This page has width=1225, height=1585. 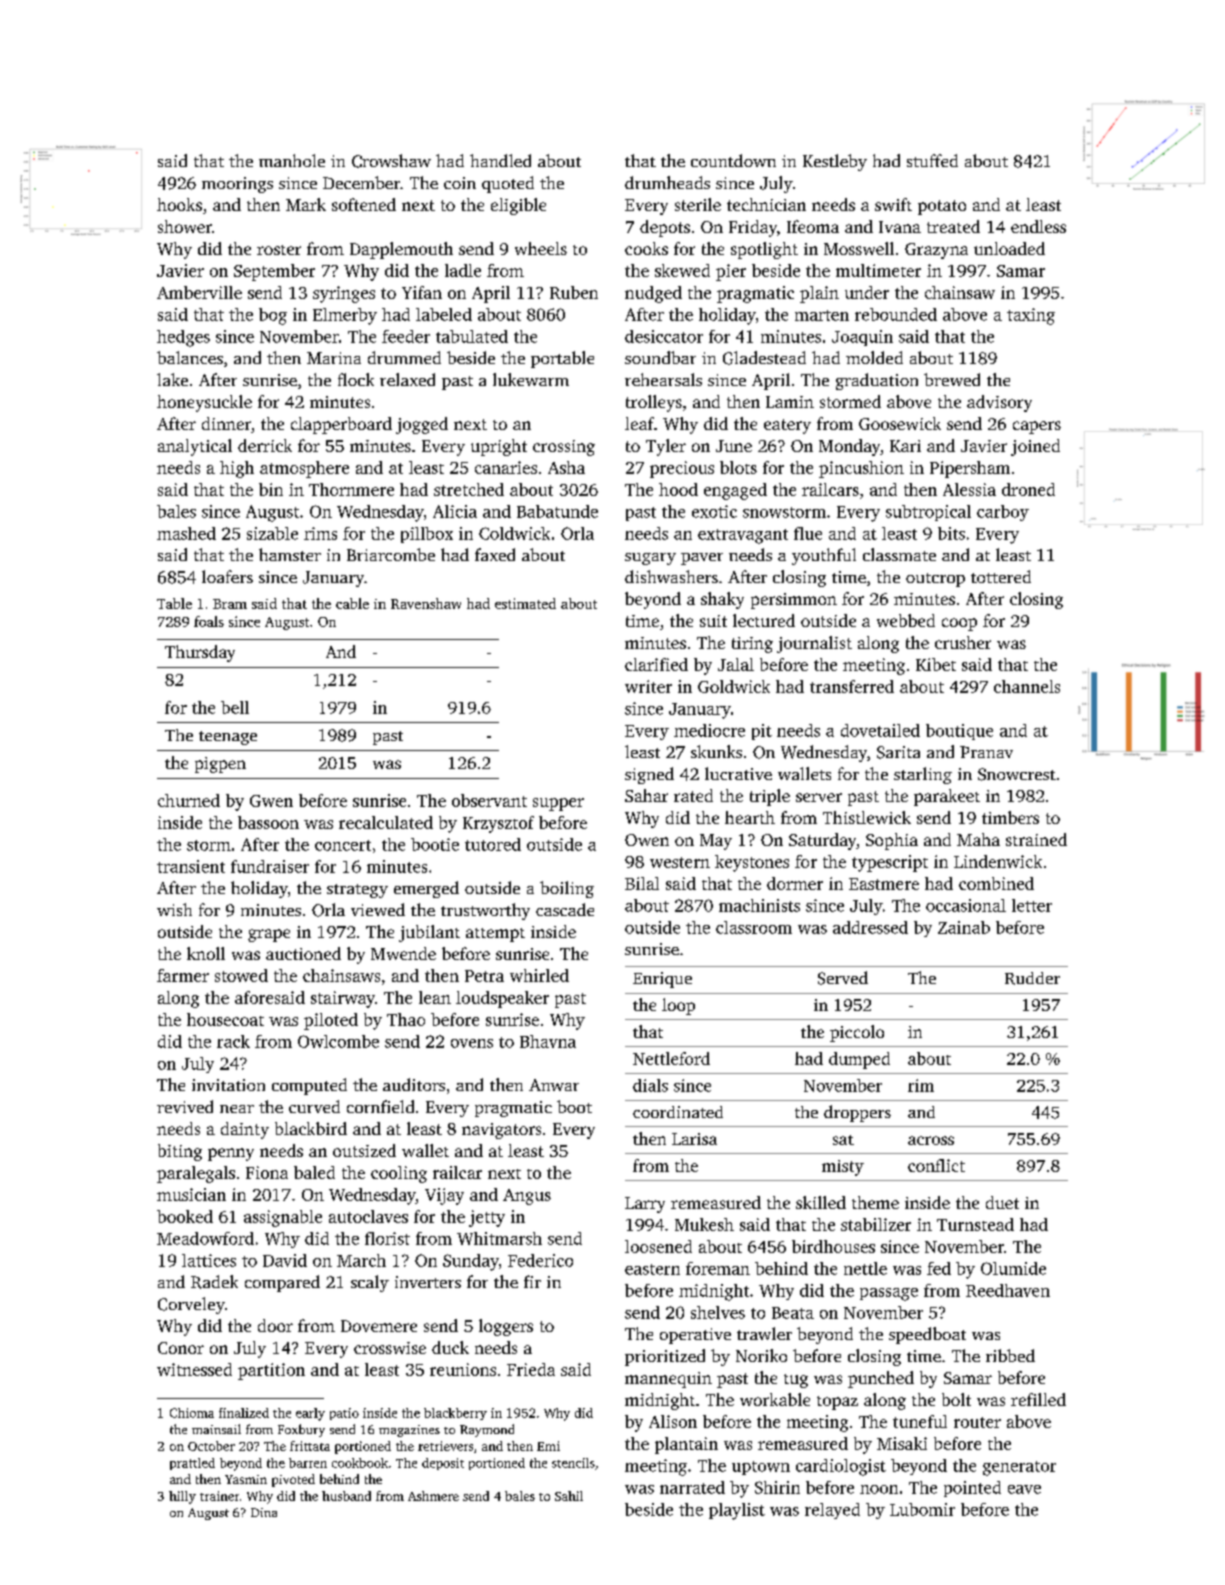 I want to click on Corveley, so click(x=191, y=1305).
